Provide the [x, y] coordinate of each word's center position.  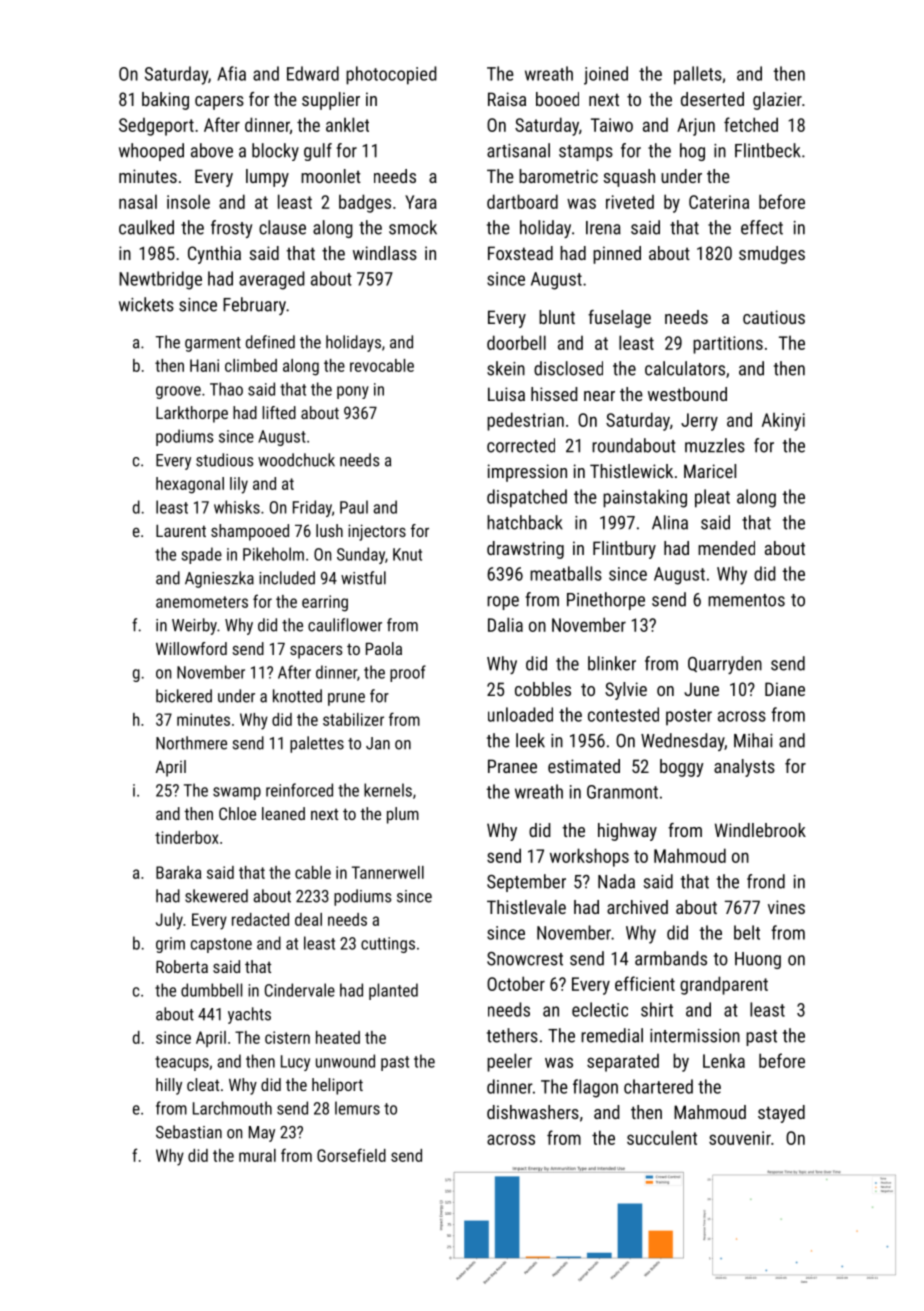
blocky [275, 152]
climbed [251, 365]
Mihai [753, 740]
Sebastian [189, 1132]
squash [629, 178]
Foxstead [520, 253]
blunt [557, 317]
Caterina [719, 202]
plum [403, 815]
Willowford [191, 648]
